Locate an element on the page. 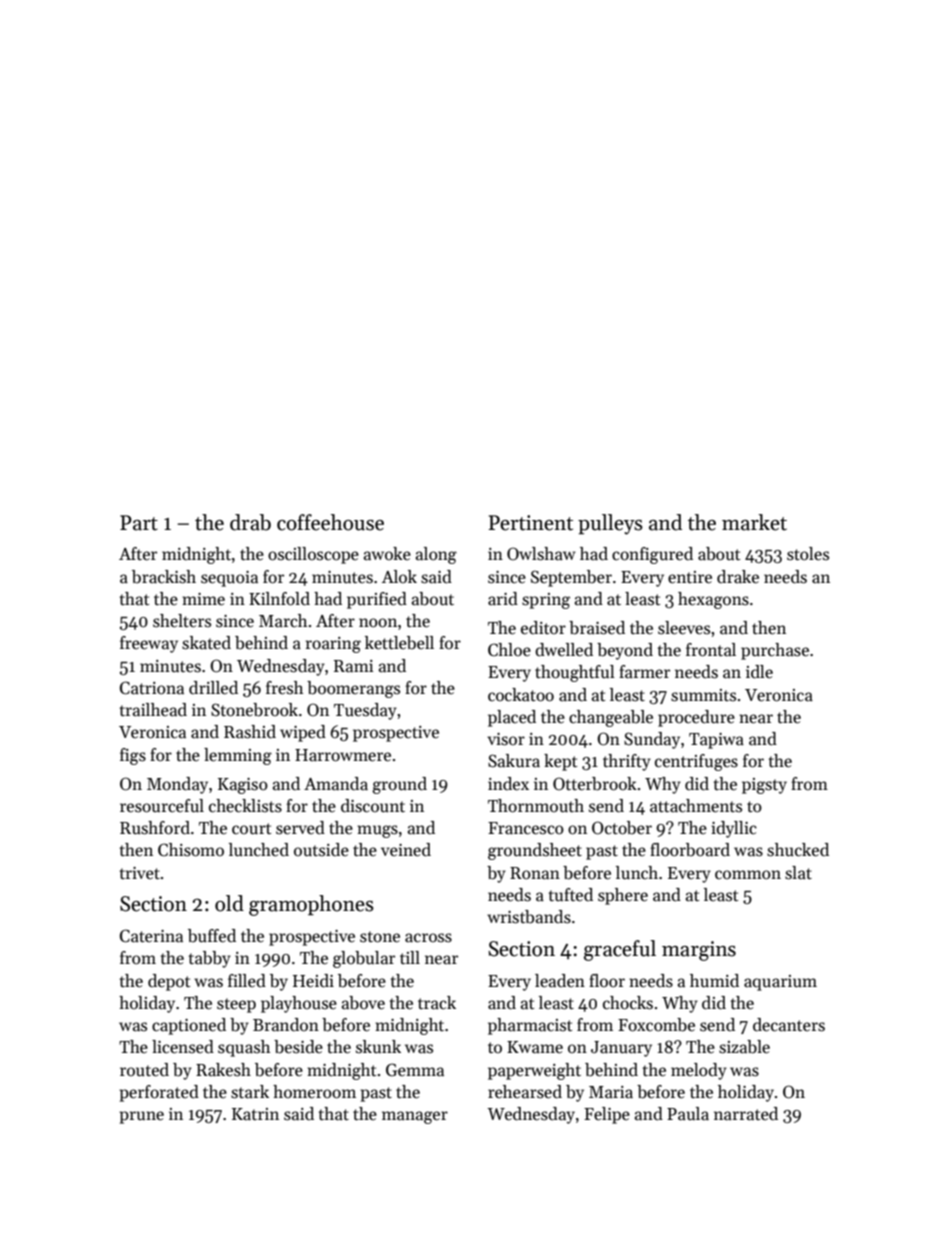 Image resolution: width=952 pixels, height=1233 pixels. market is located at coordinates (754, 522).
